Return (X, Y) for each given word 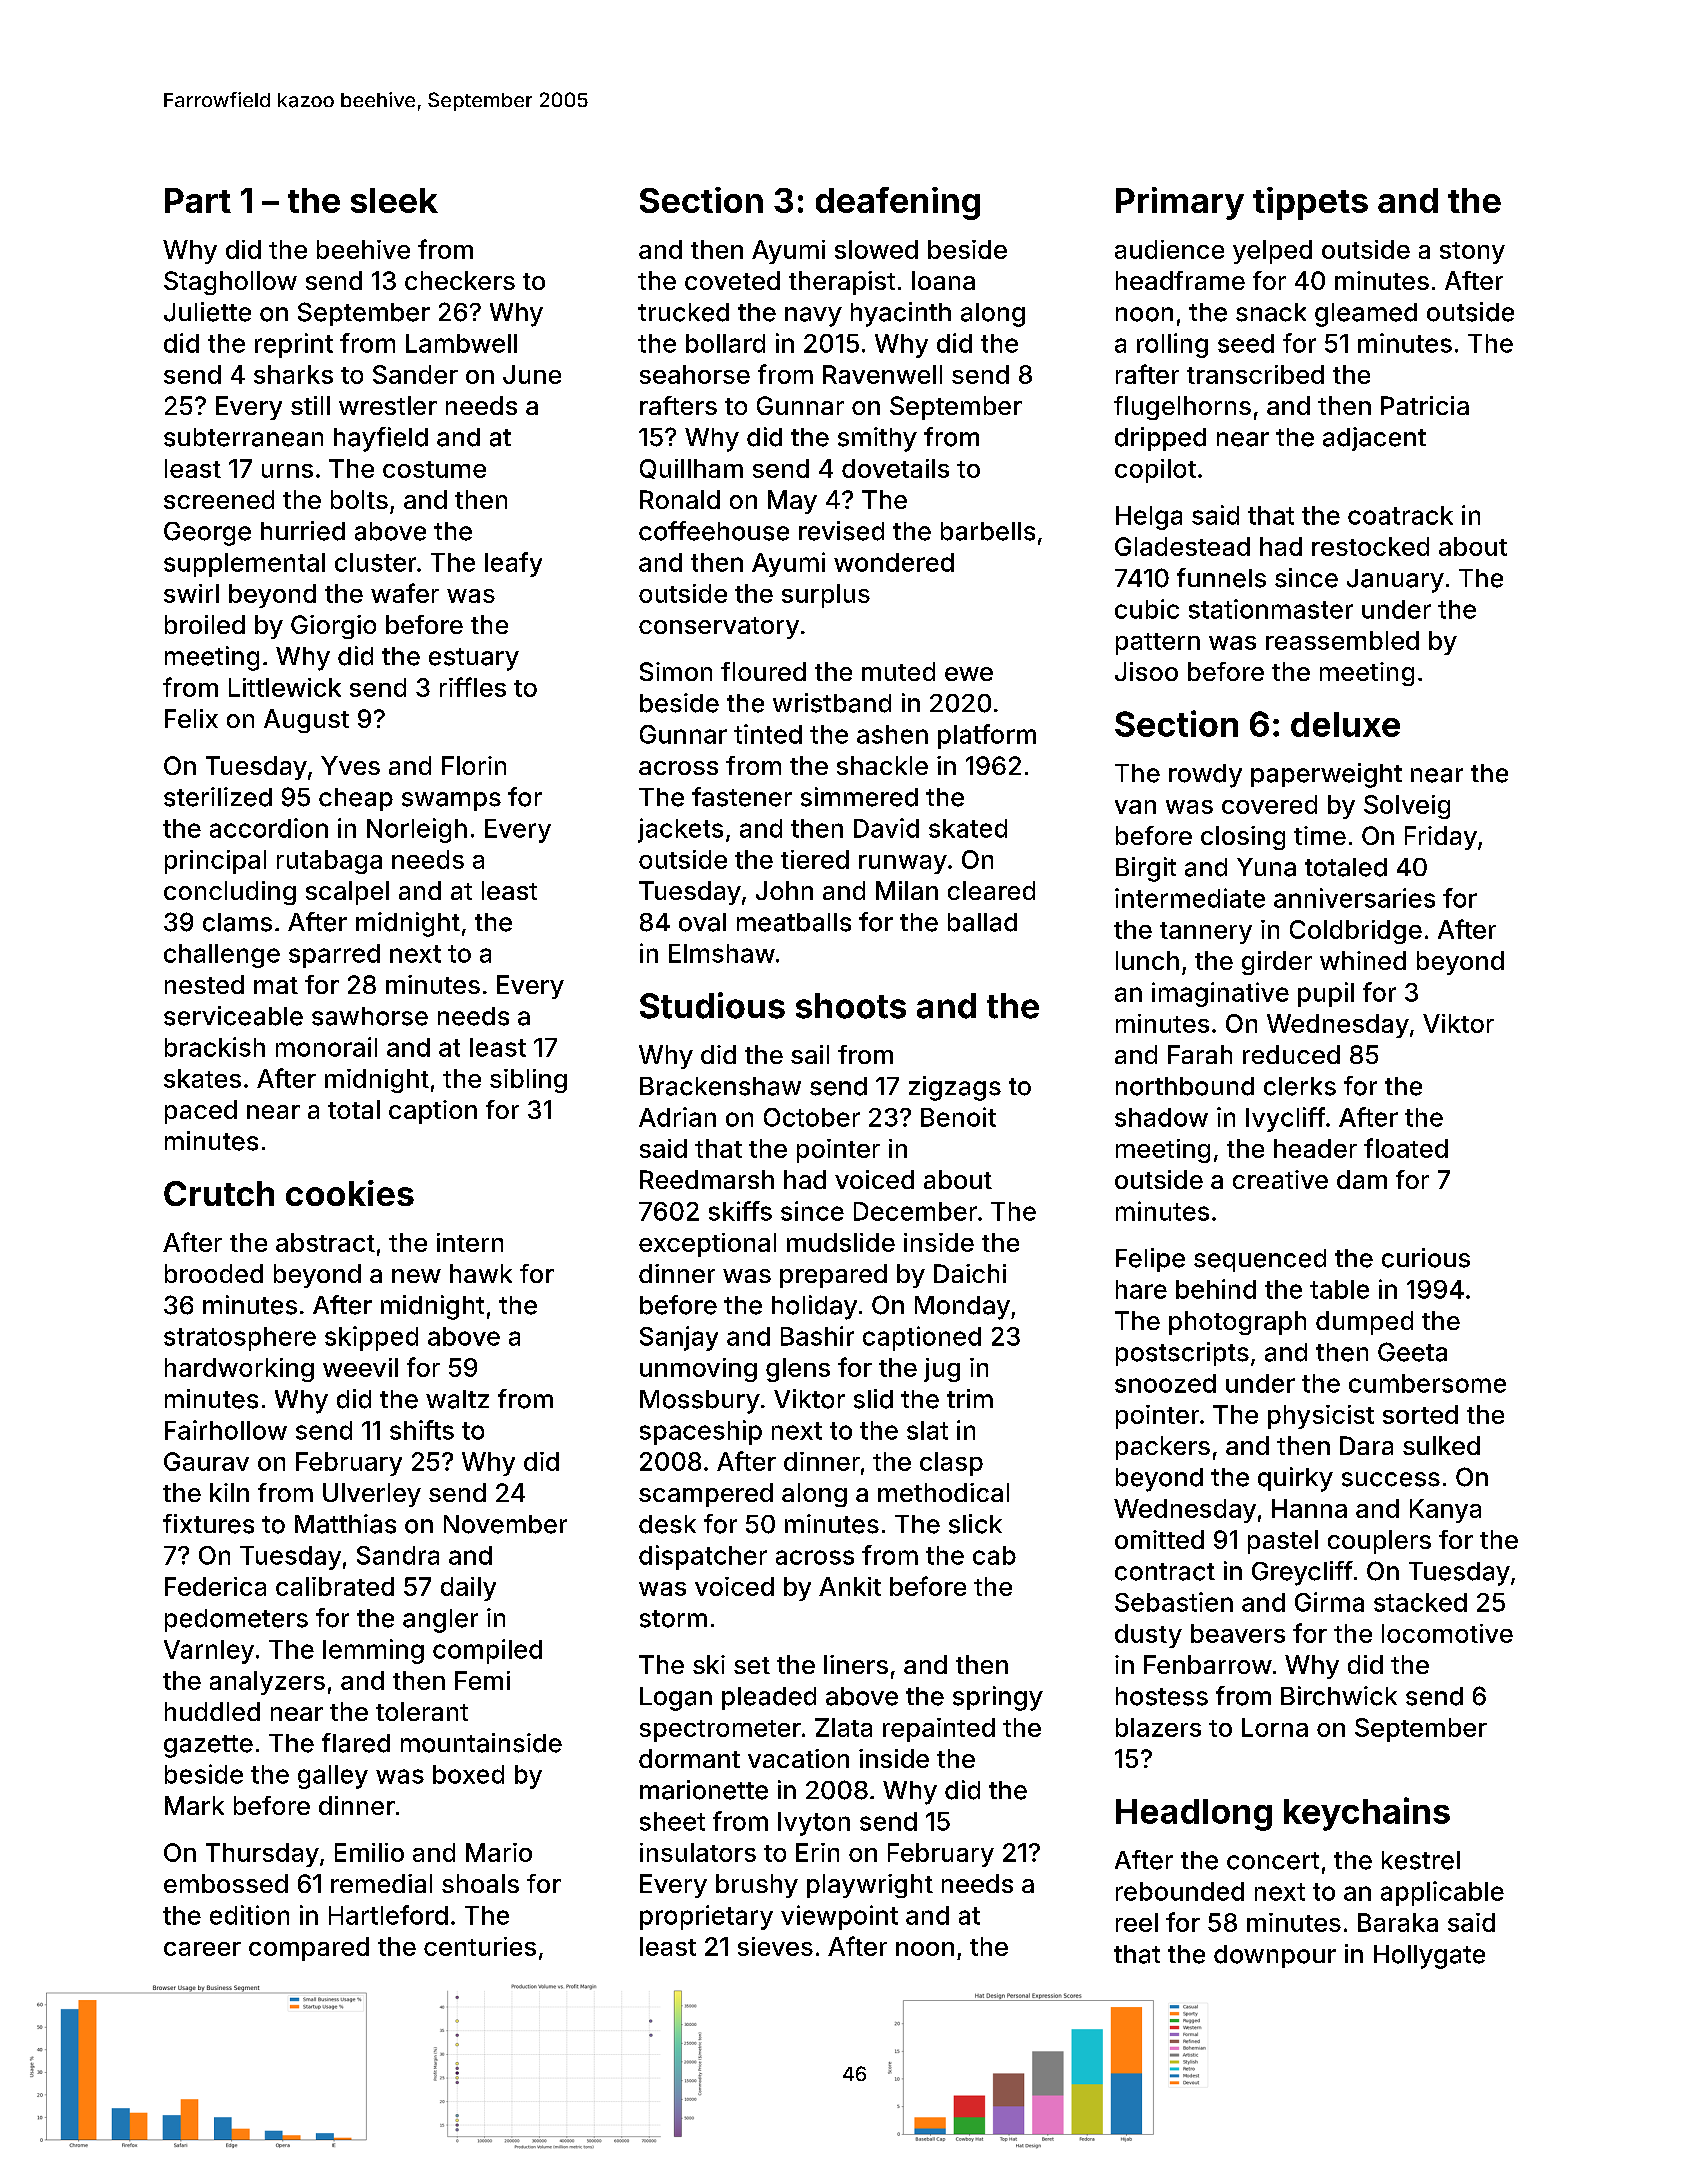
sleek (394, 200)
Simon (676, 671)
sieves (775, 1946)
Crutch (219, 1193)
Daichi (970, 1273)
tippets (1310, 203)
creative (1280, 1179)
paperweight (1326, 775)
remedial (381, 1883)
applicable (1442, 1893)
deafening (898, 203)
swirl (191, 593)
